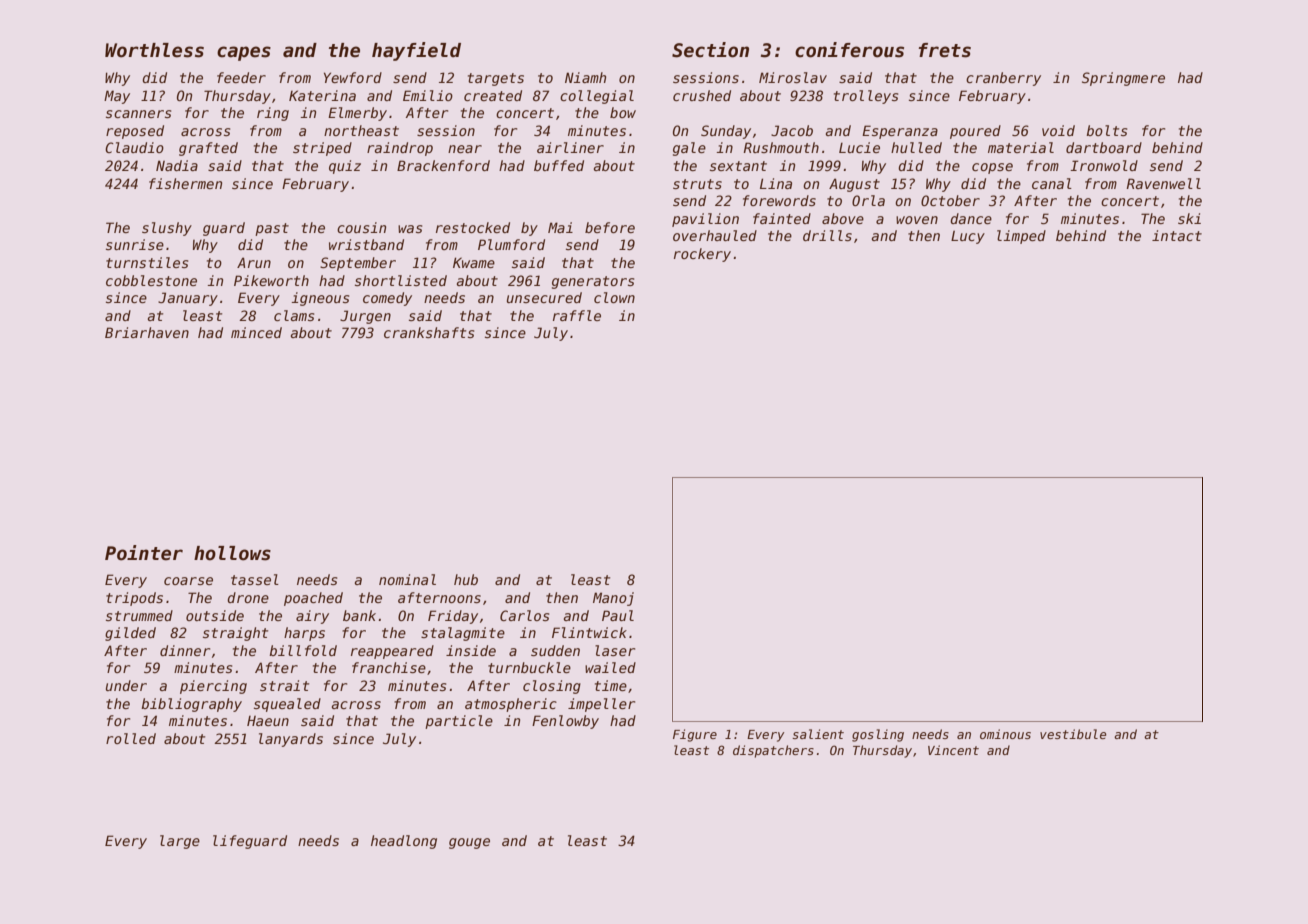  What do you see at coordinates (167, 229) in the document?
I see `slushy` at bounding box center [167, 229].
